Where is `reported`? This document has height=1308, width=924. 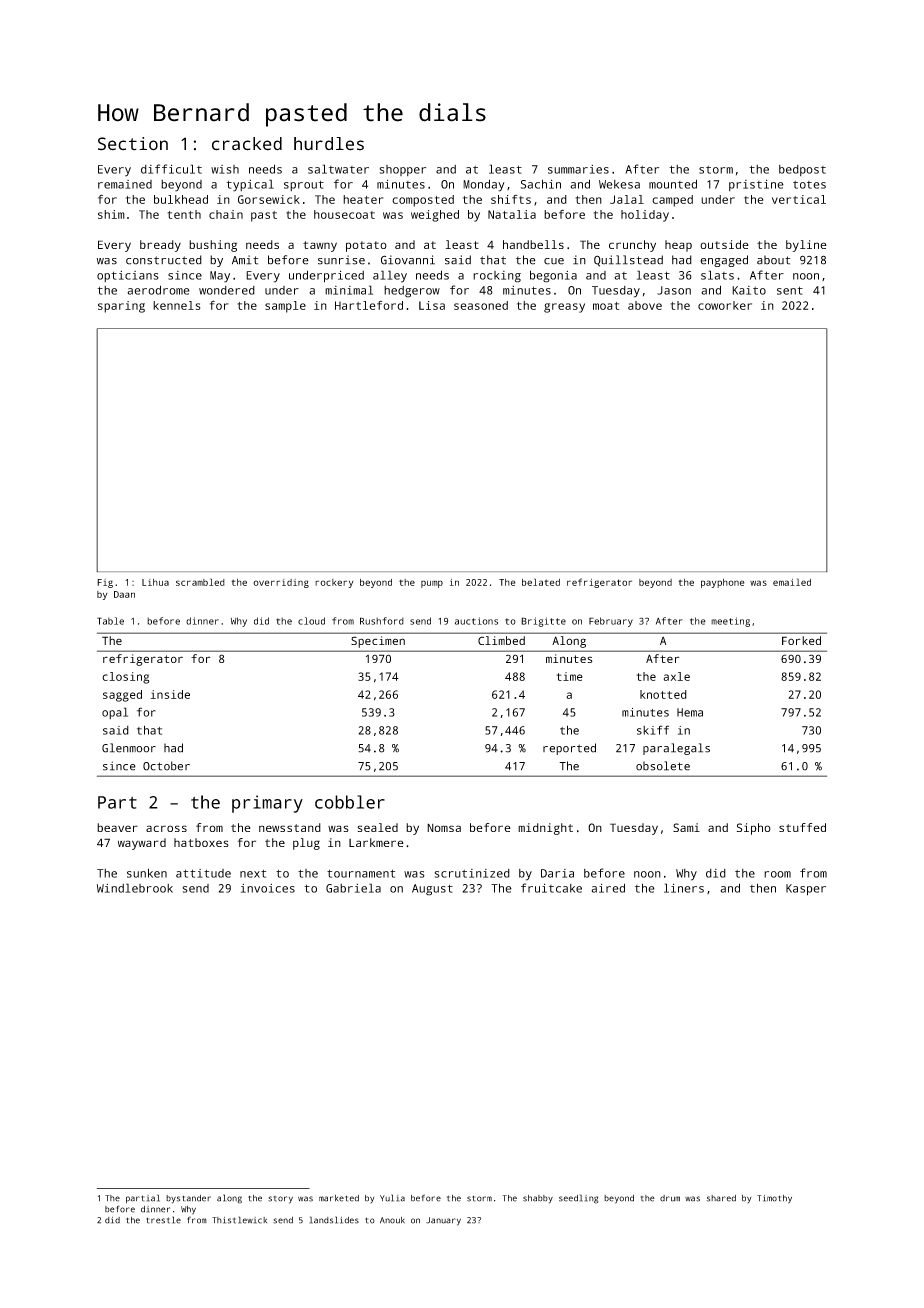
reported is located at coordinates (569, 749).
